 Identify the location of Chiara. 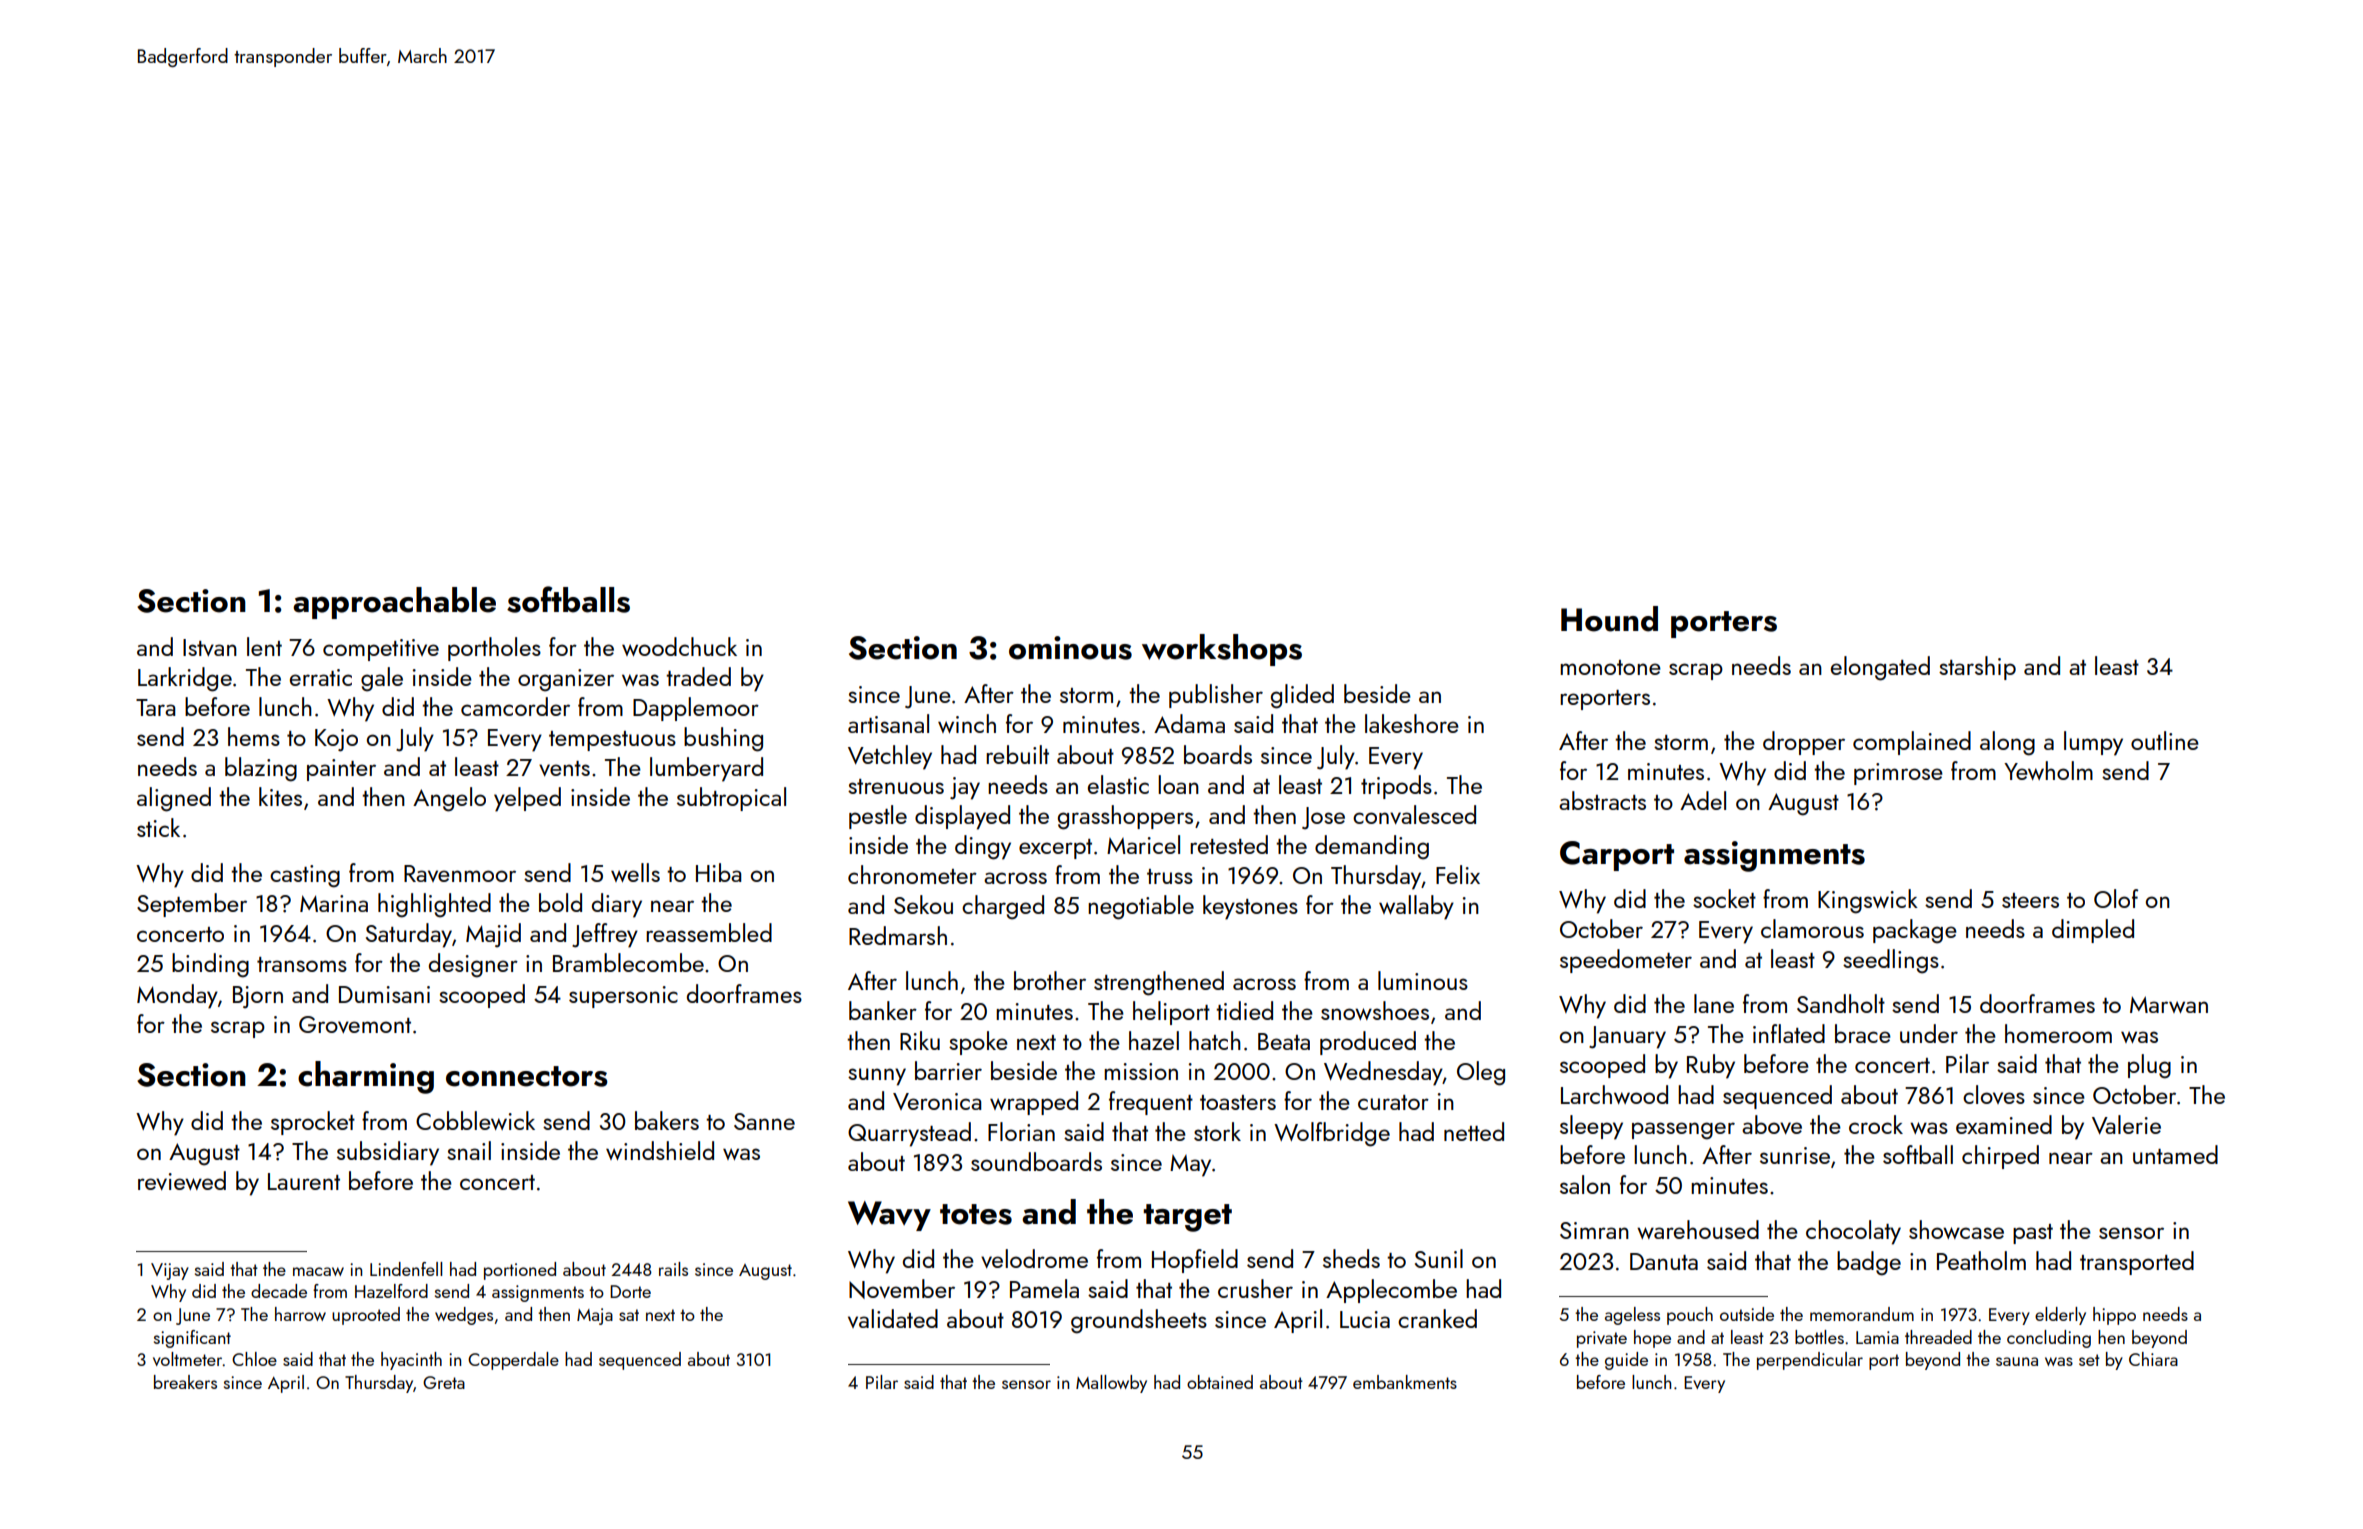
(2153, 1359).
